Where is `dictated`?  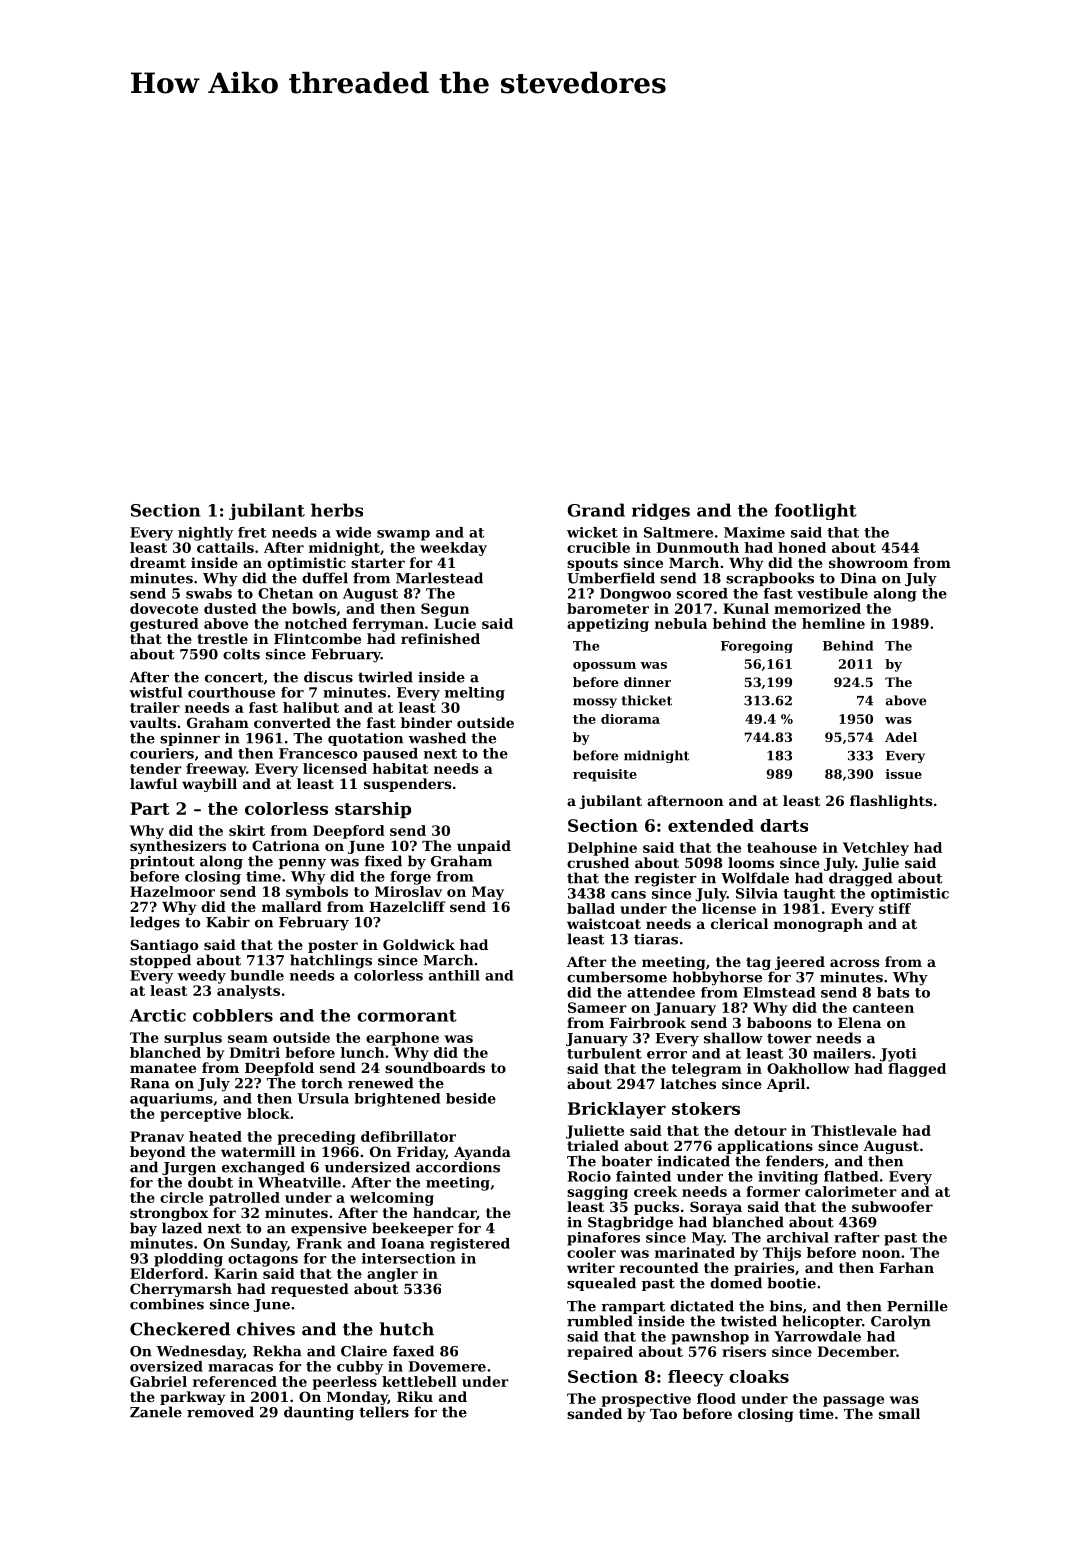
dictated is located at coordinates (702, 1306).
